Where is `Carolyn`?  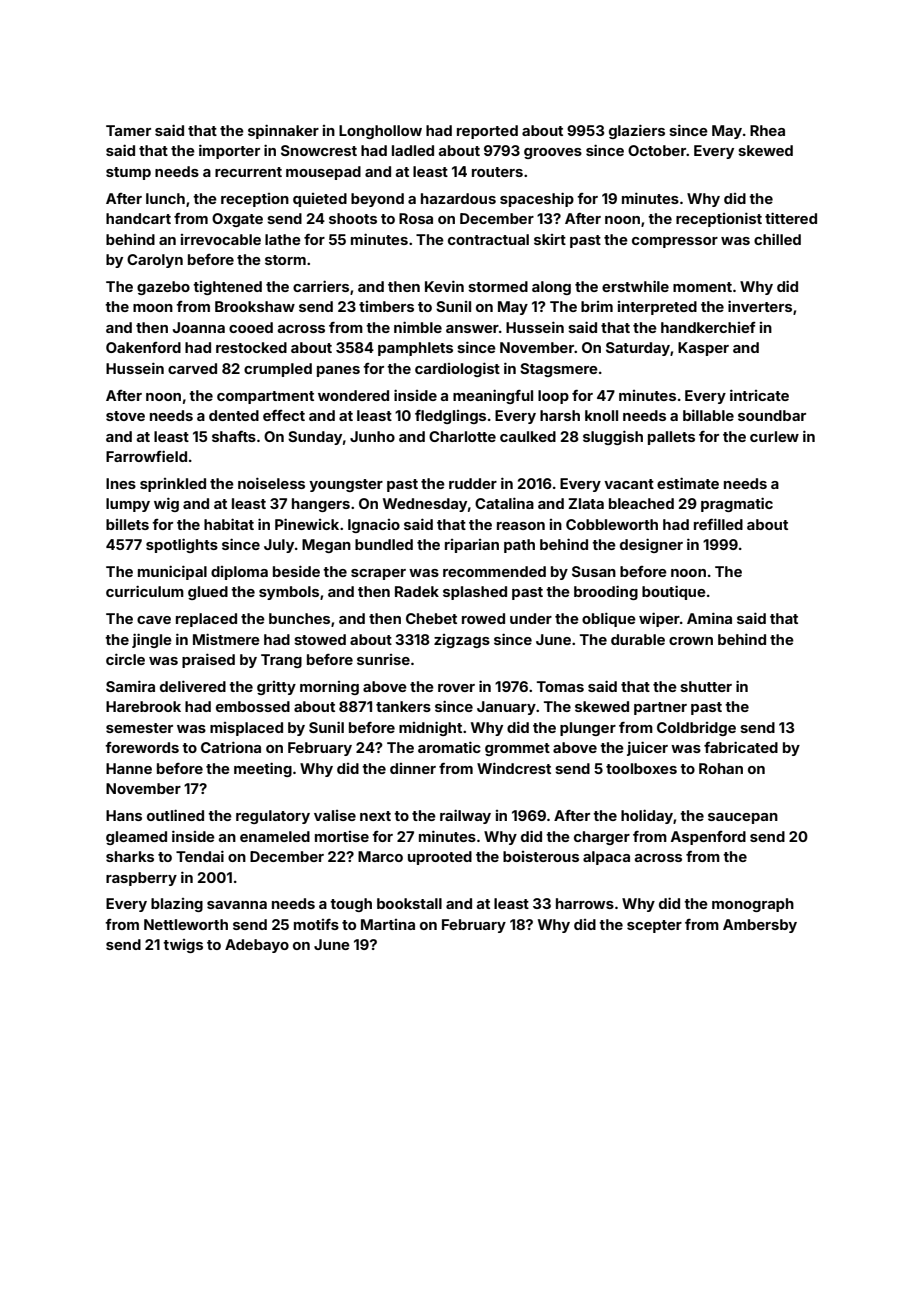
Carolyn is located at coordinates (155, 261).
